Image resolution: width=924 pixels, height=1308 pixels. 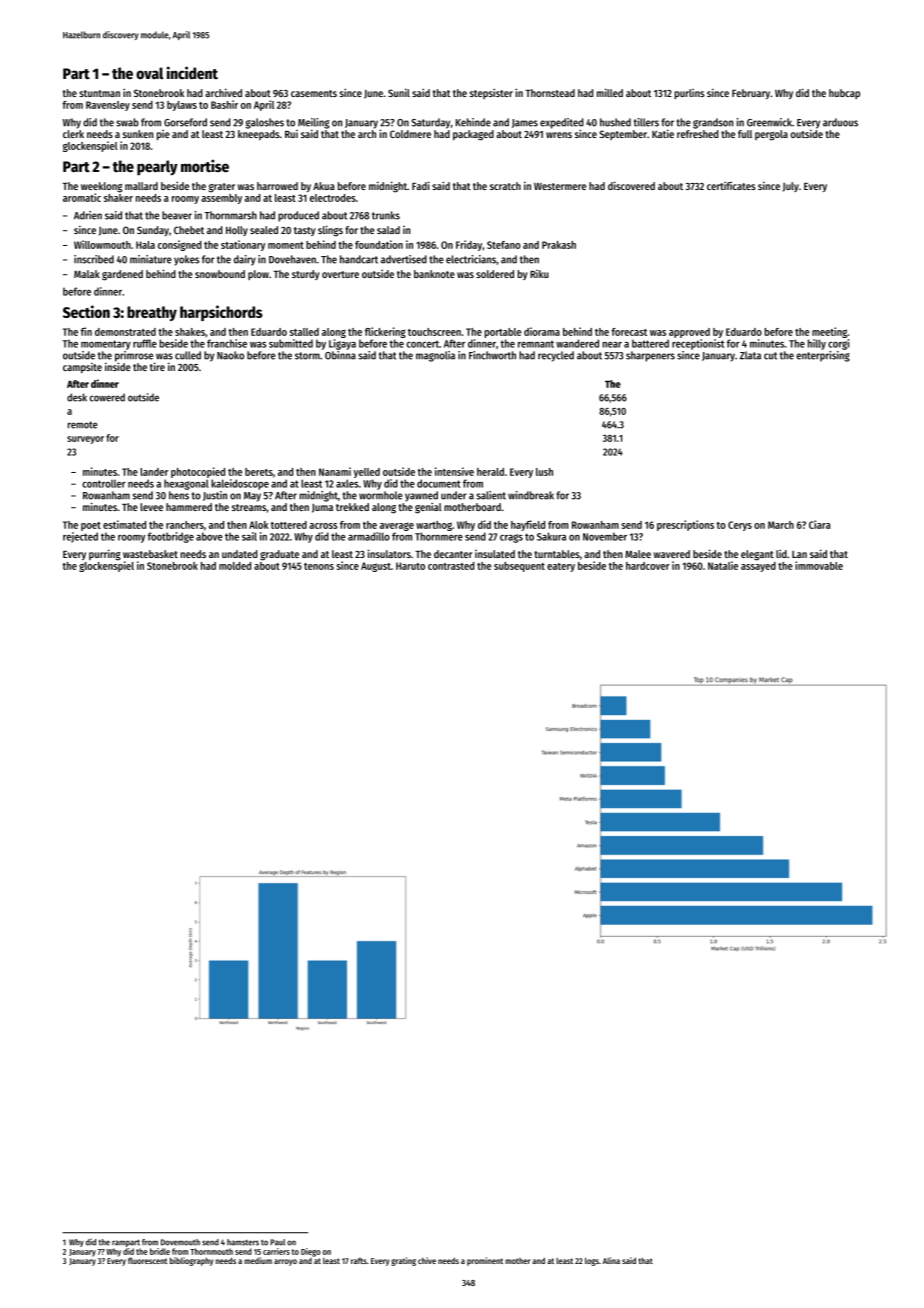 What do you see at coordinates (191, 1261) in the screenshot?
I see `bibliography` at bounding box center [191, 1261].
